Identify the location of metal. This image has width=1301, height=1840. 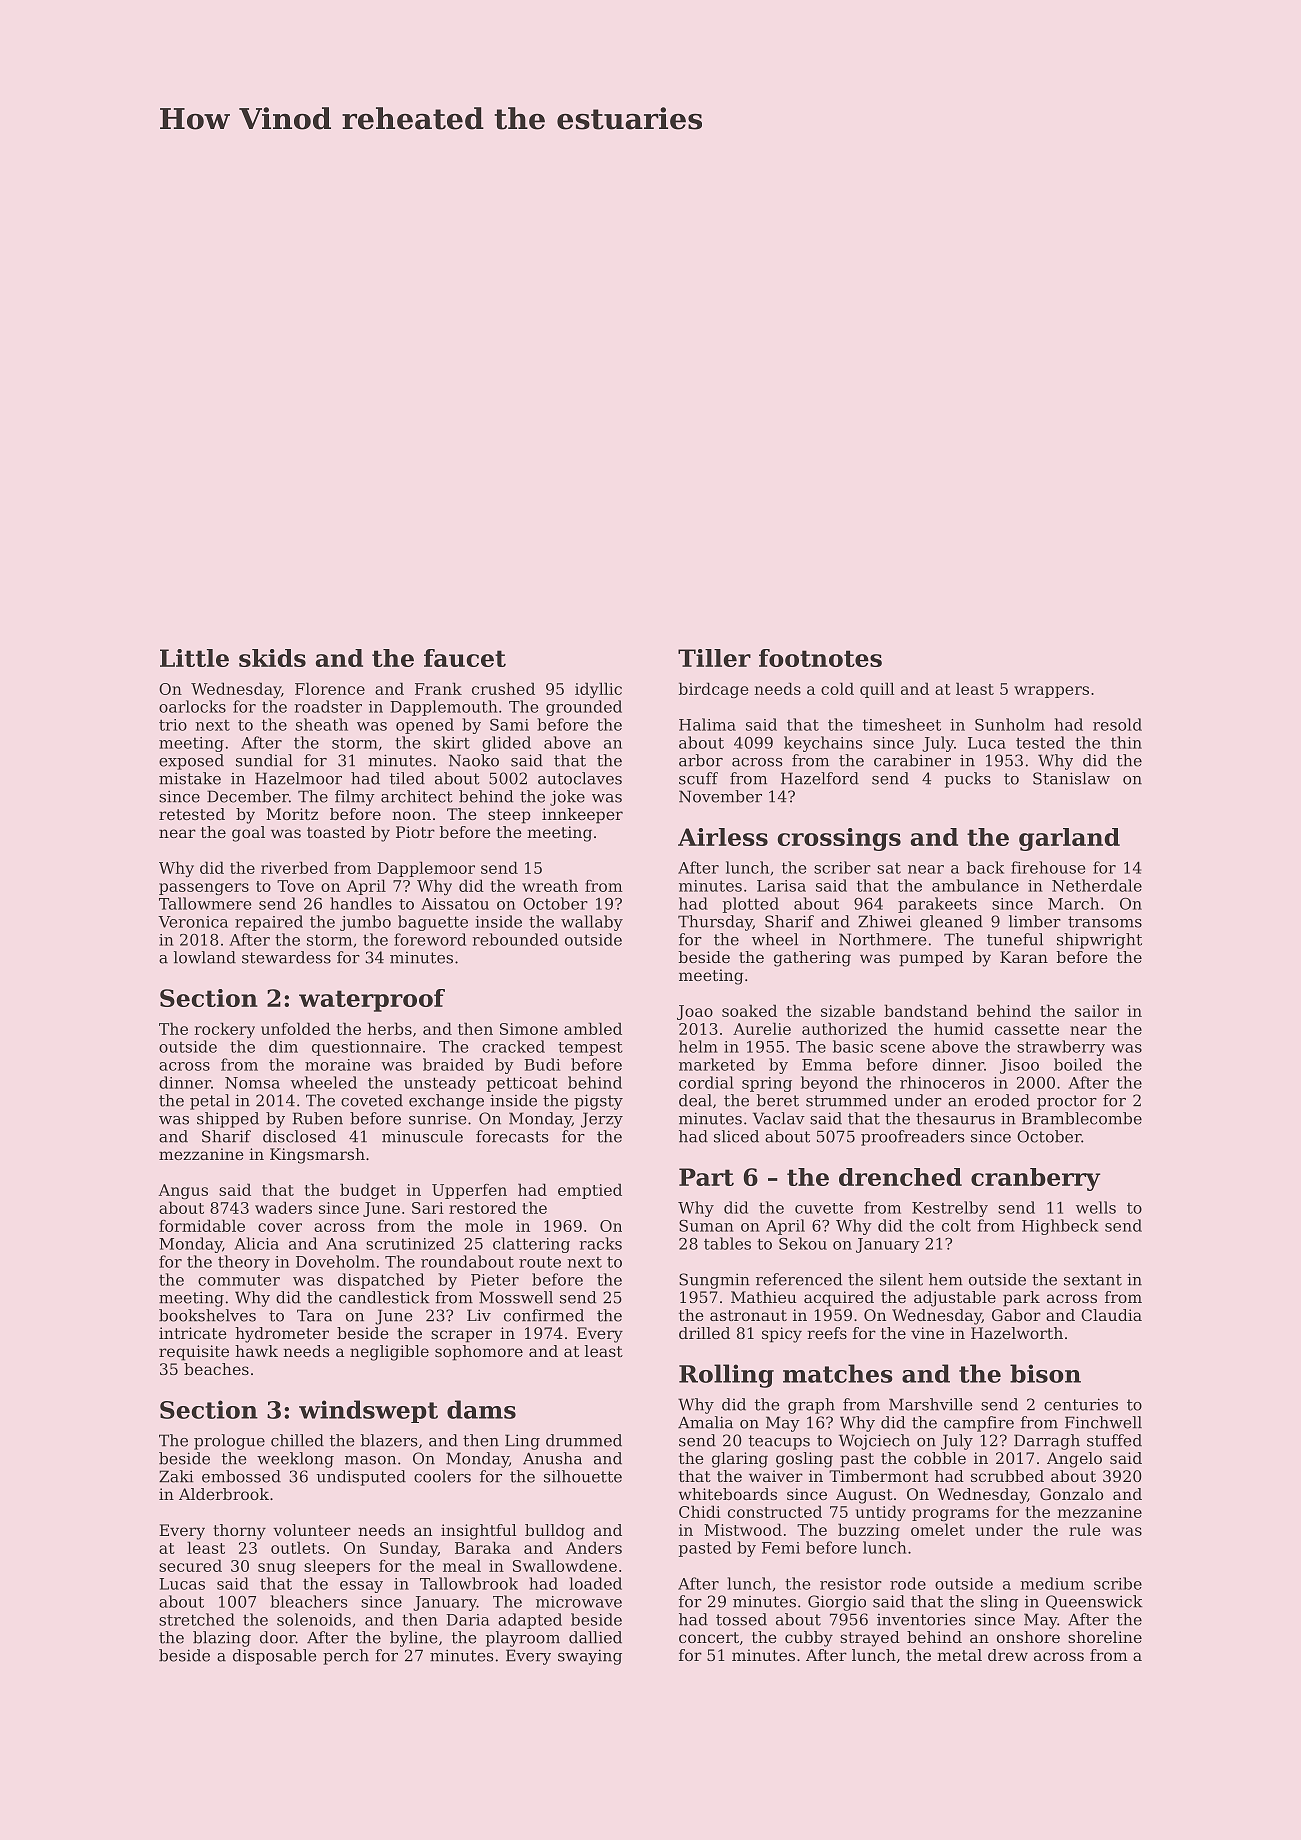
(959, 1655).
